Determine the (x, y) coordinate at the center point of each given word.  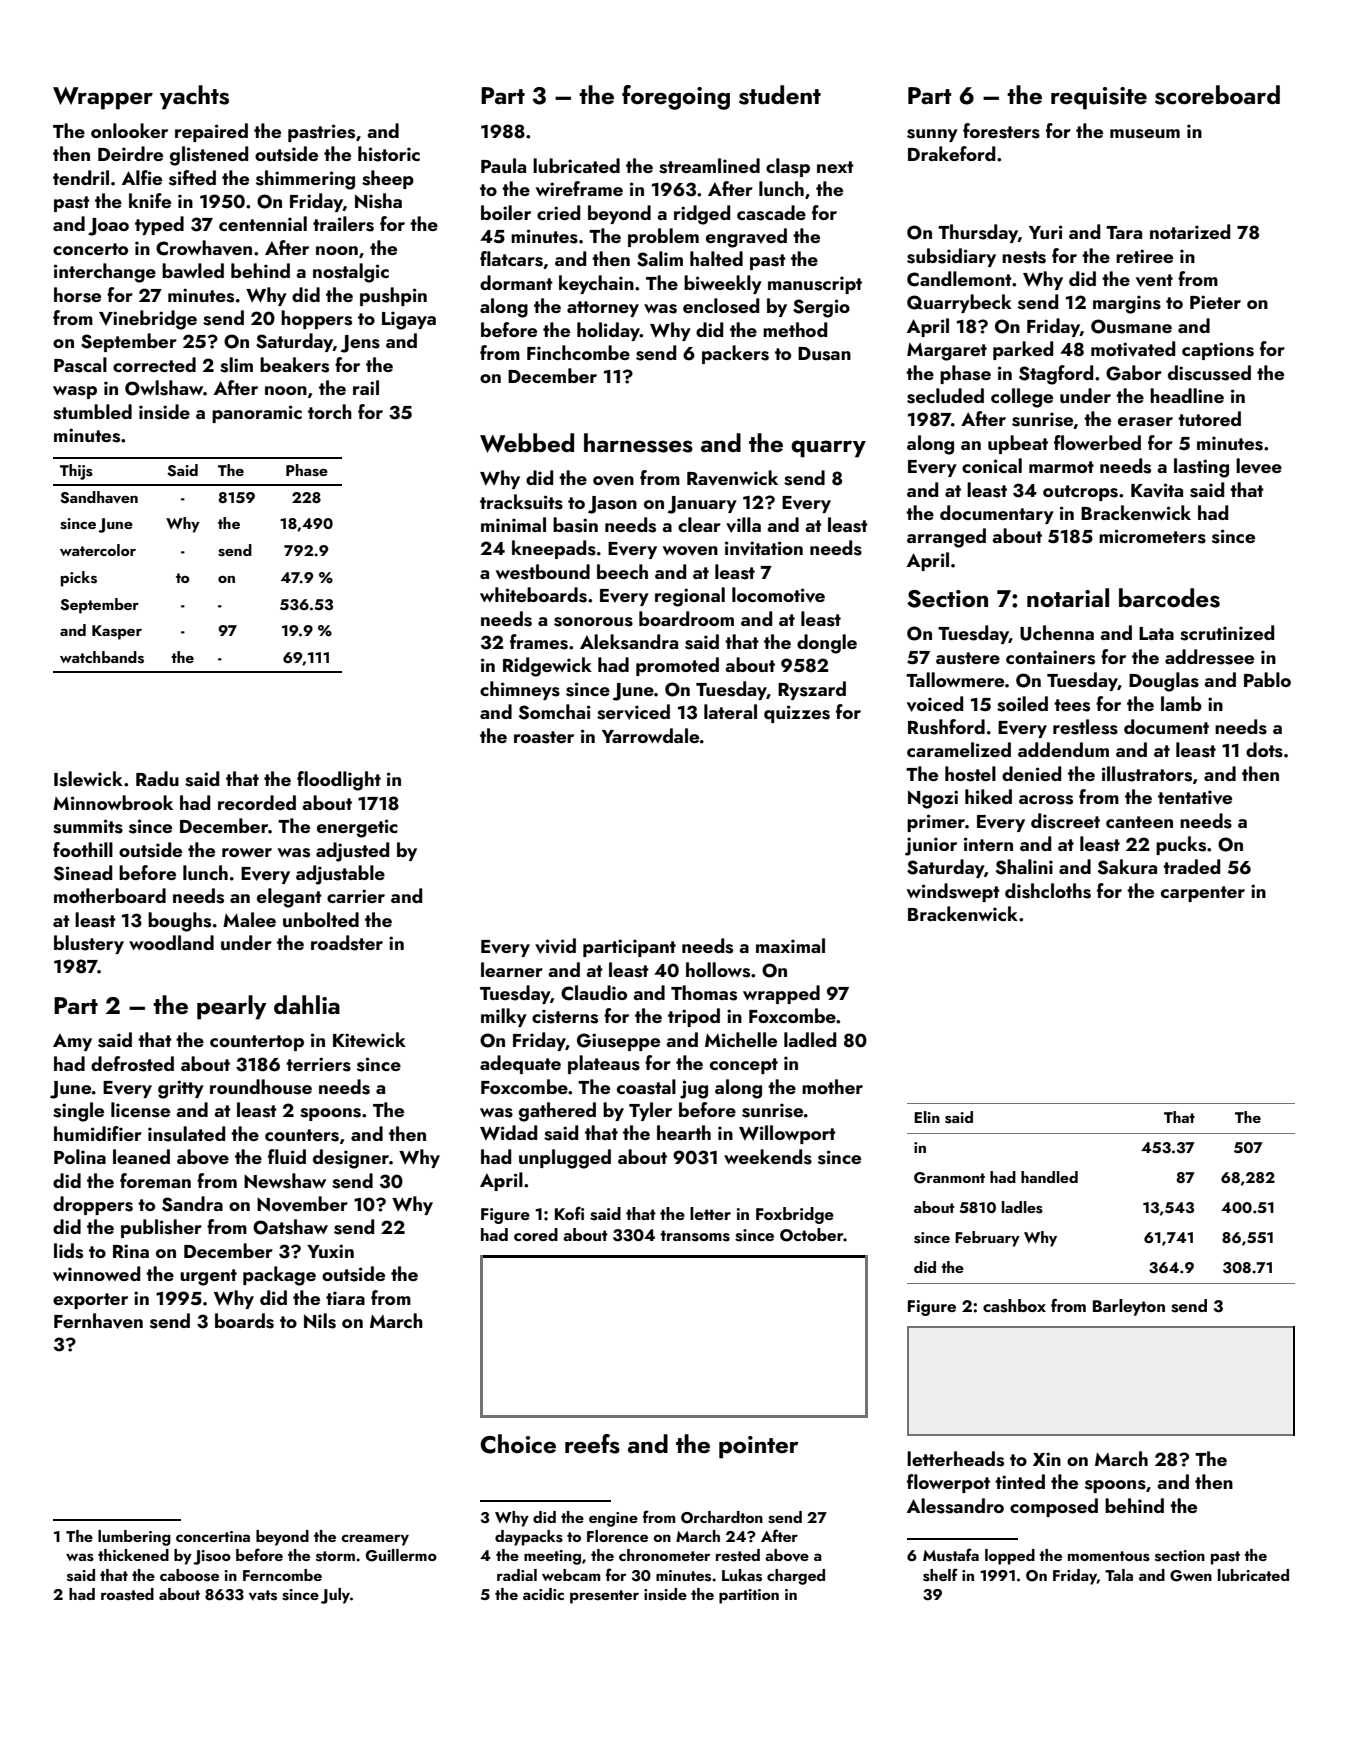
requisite (1099, 98)
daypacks (529, 1538)
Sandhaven (99, 497)
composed (1054, 1507)
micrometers (1152, 536)
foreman (155, 1180)
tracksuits (521, 502)
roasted (127, 1594)
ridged (702, 215)
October (812, 1235)
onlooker (129, 130)
